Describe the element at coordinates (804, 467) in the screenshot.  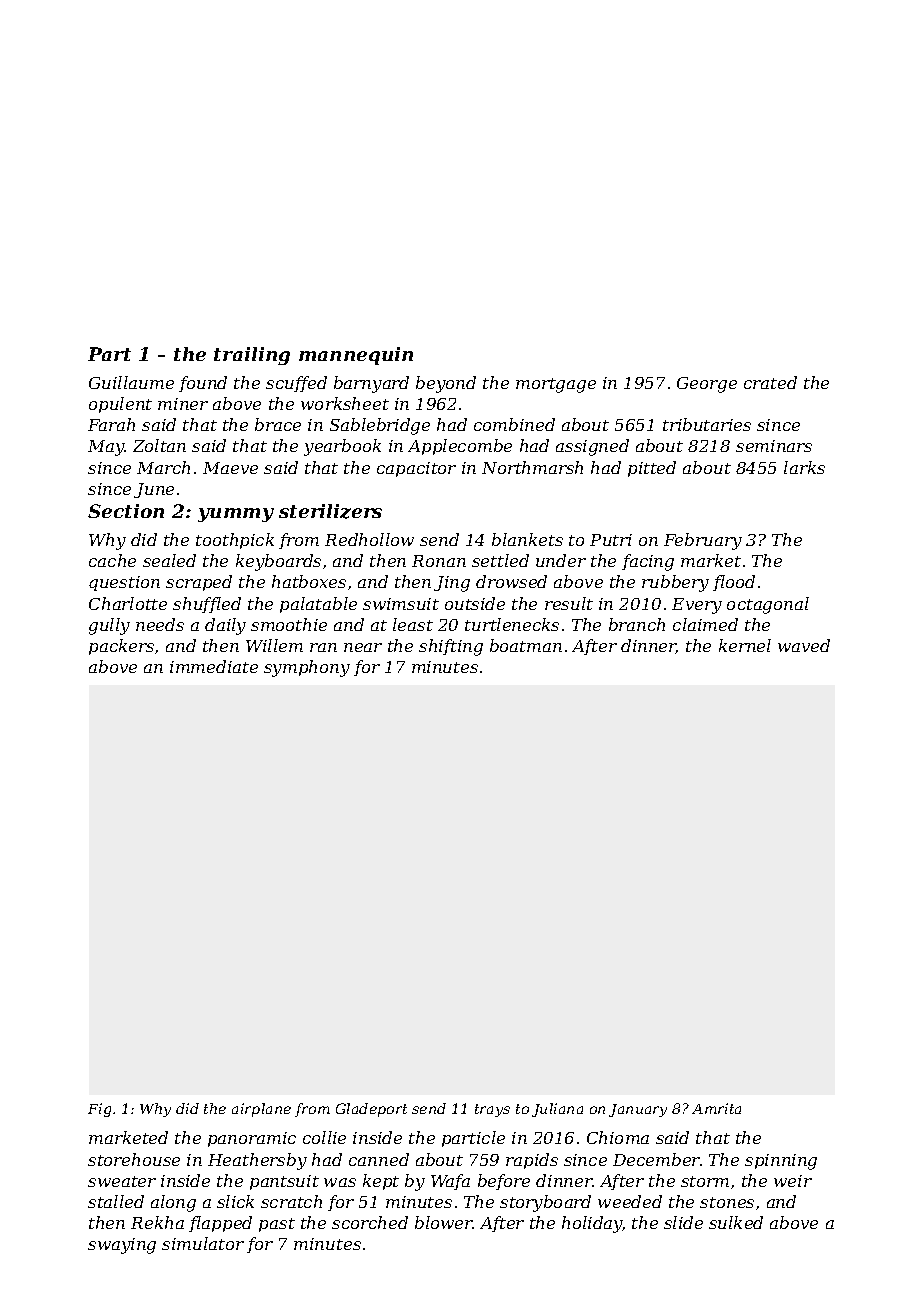
I see `larks` at that location.
